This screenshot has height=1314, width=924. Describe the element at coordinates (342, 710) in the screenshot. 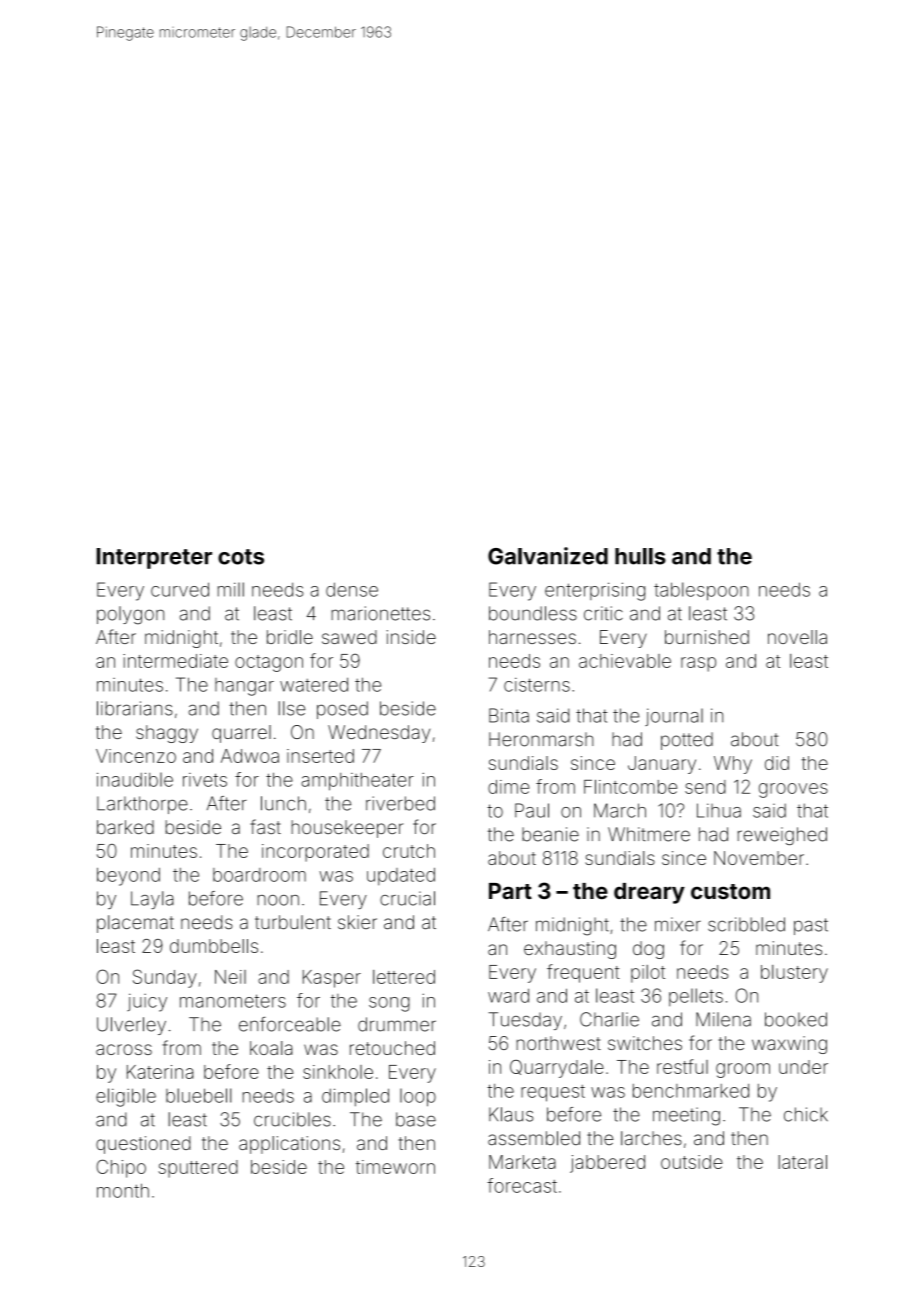

I see `posed` at that location.
